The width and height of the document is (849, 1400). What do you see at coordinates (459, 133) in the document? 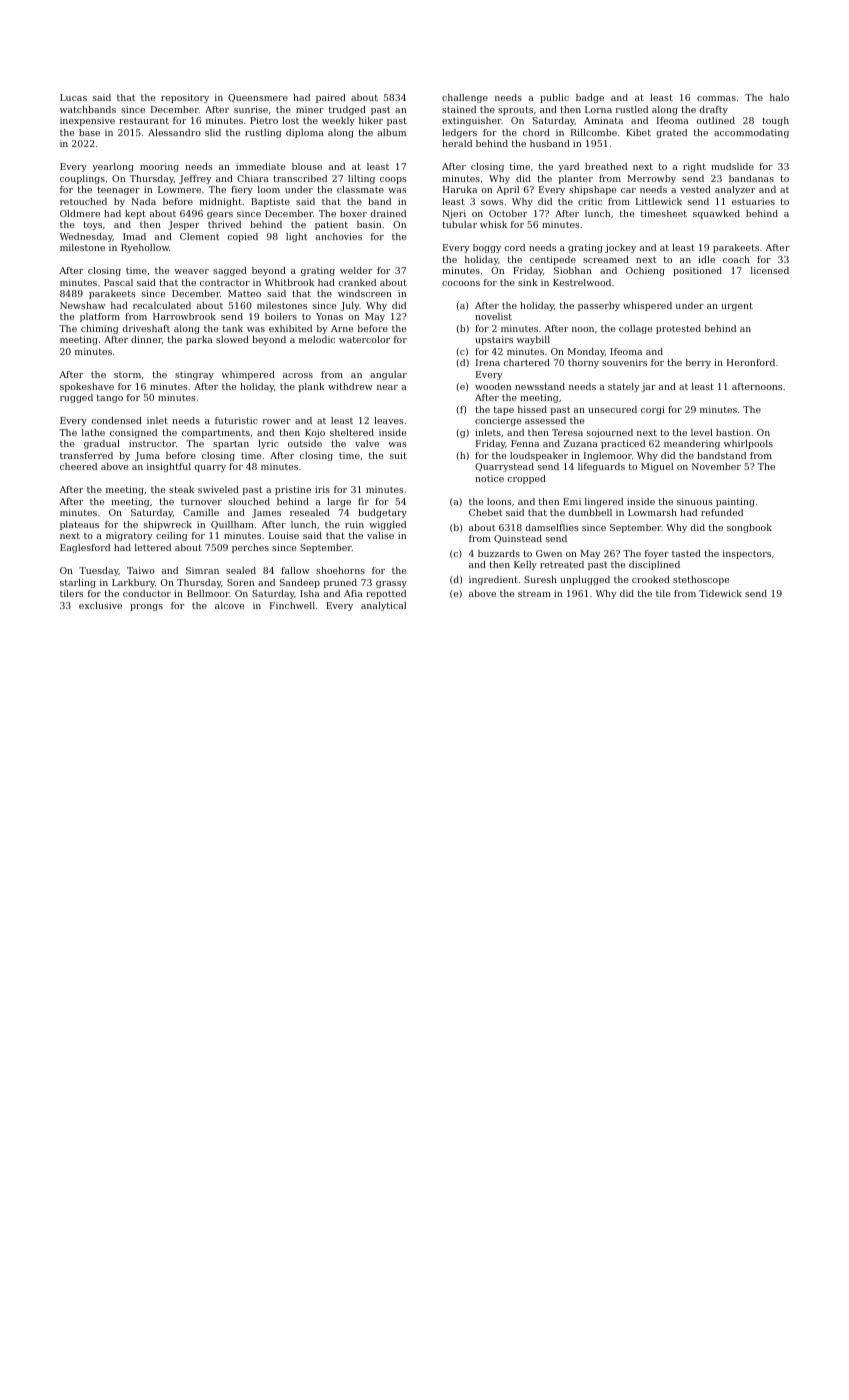
I see `ledgers` at bounding box center [459, 133].
